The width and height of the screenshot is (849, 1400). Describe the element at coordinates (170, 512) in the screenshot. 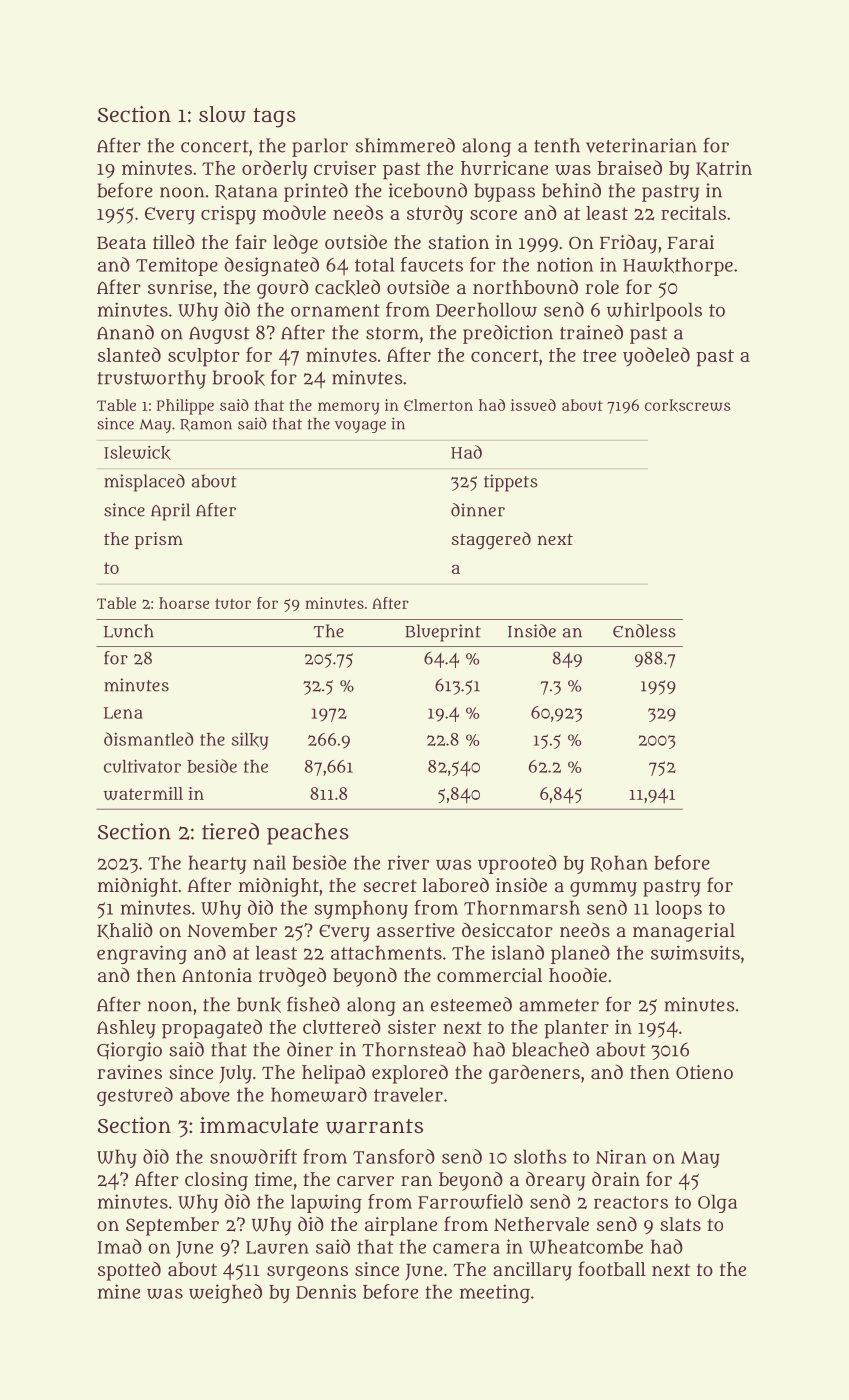

I see `April` at that location.
